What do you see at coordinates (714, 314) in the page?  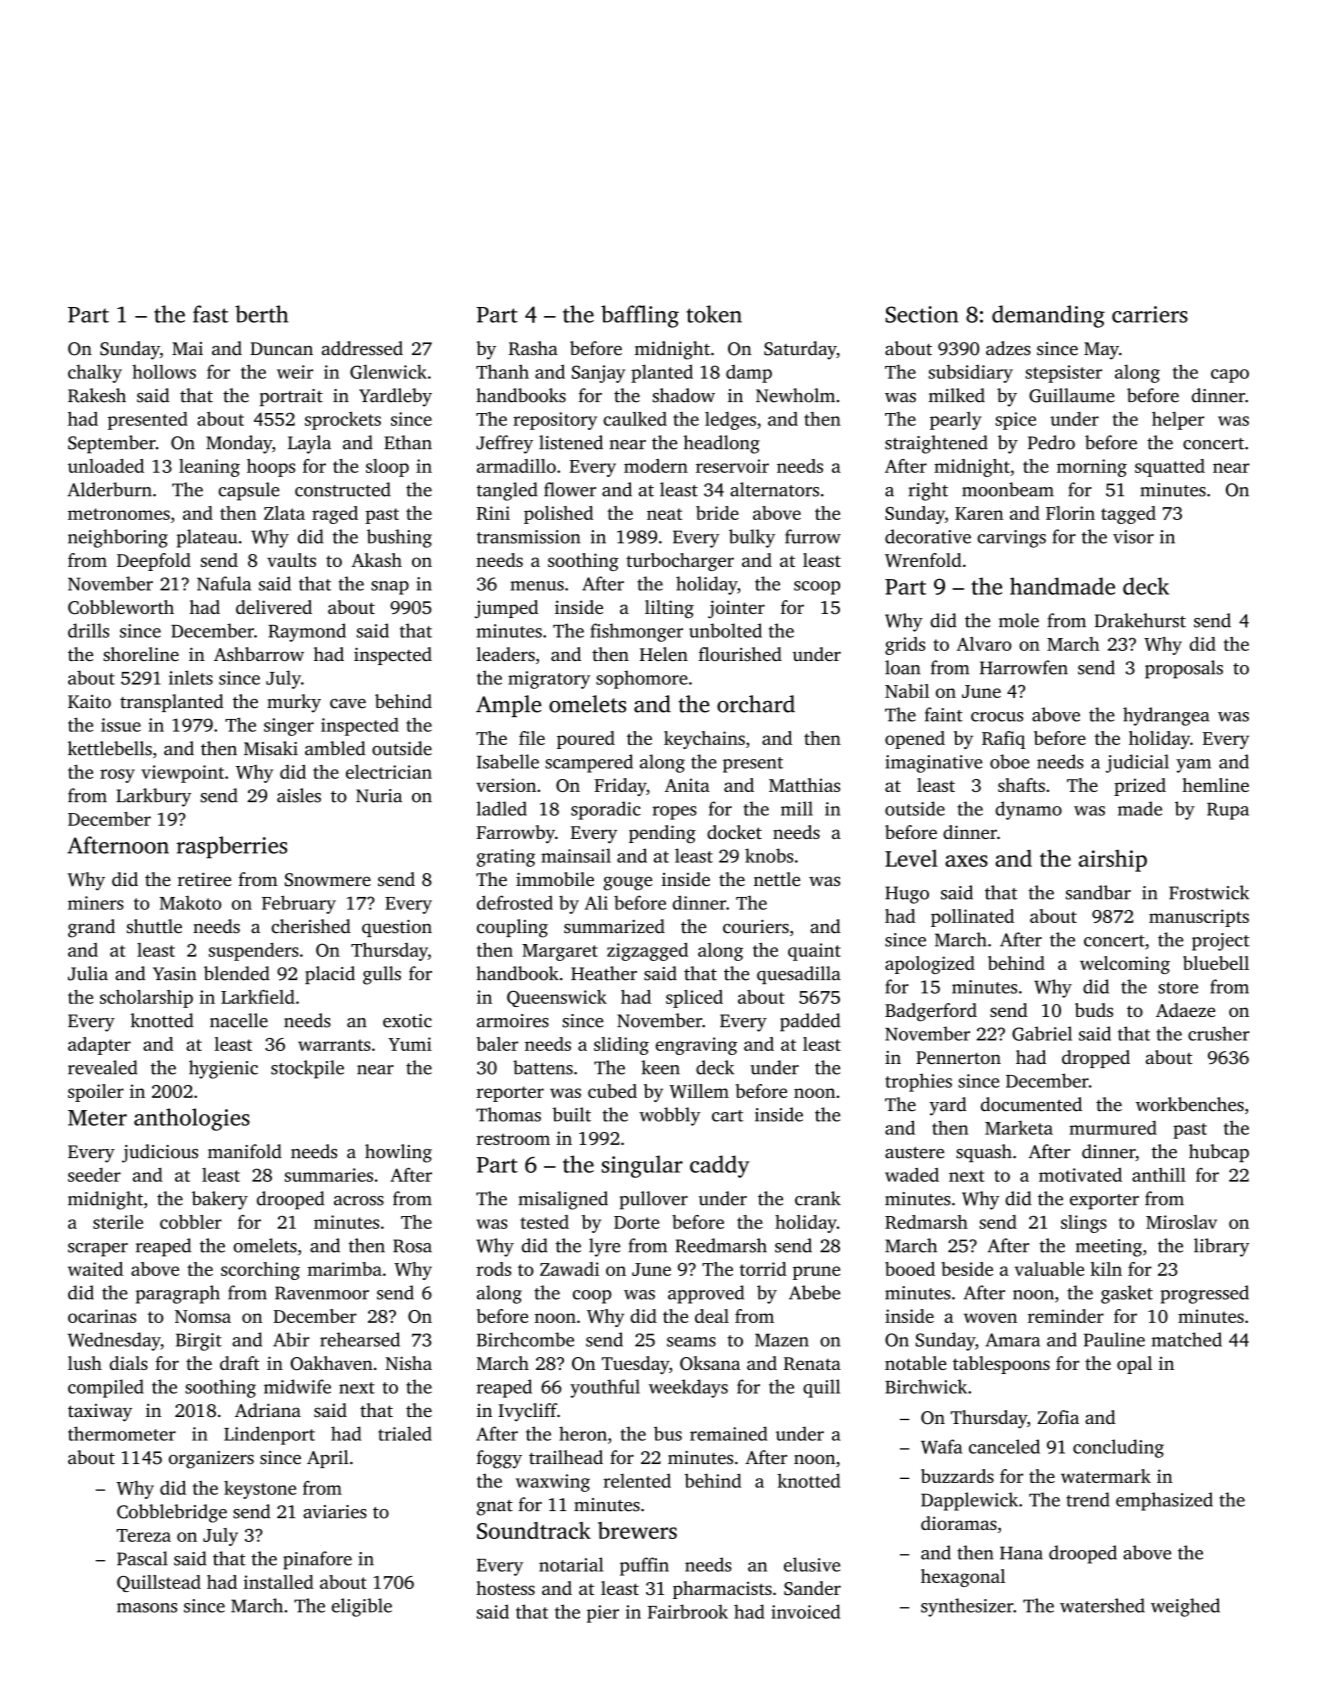 I see `token` at bounding box center [714, 314].
